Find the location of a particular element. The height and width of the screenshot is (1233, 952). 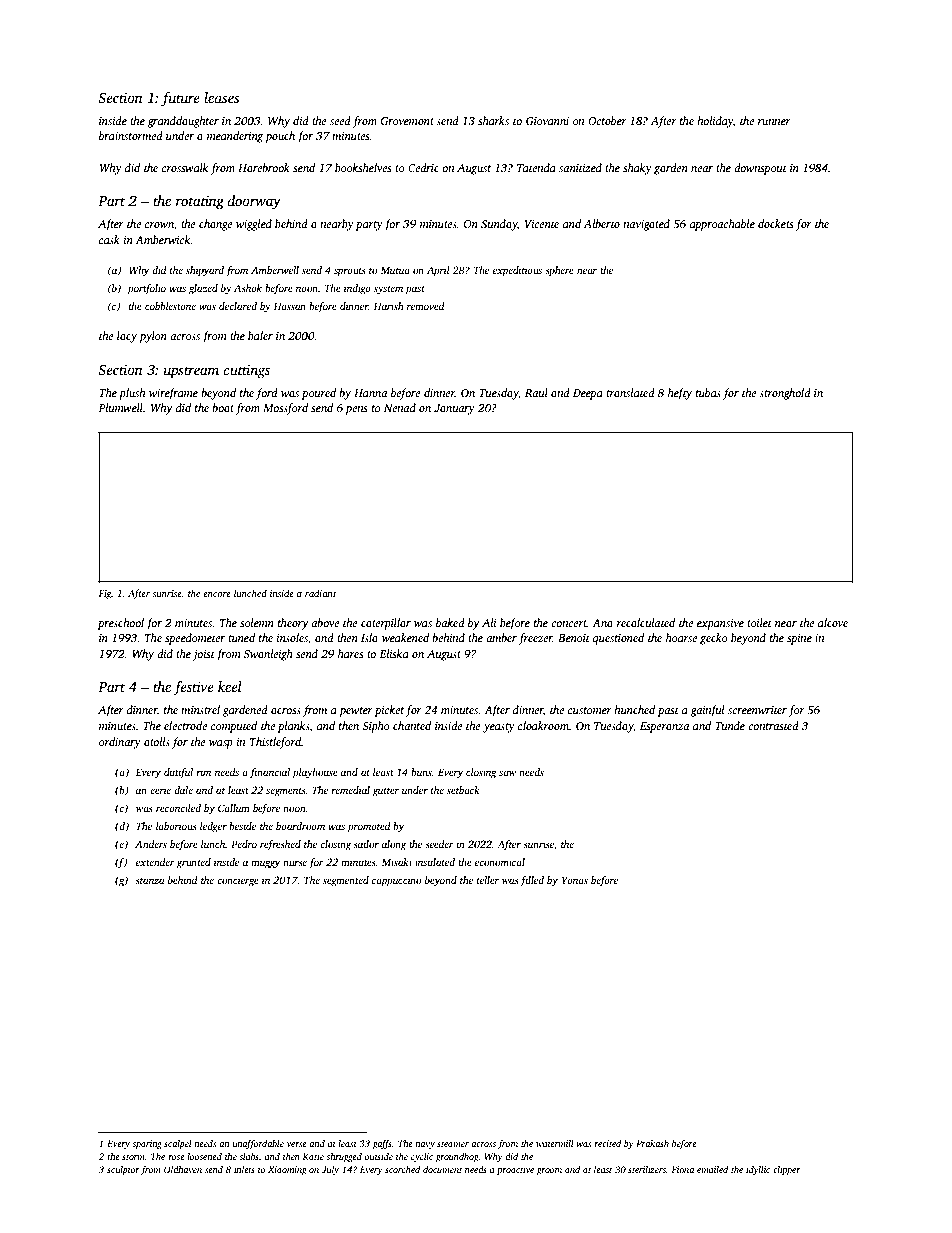

downspout is located at coordinates (760, 169).
